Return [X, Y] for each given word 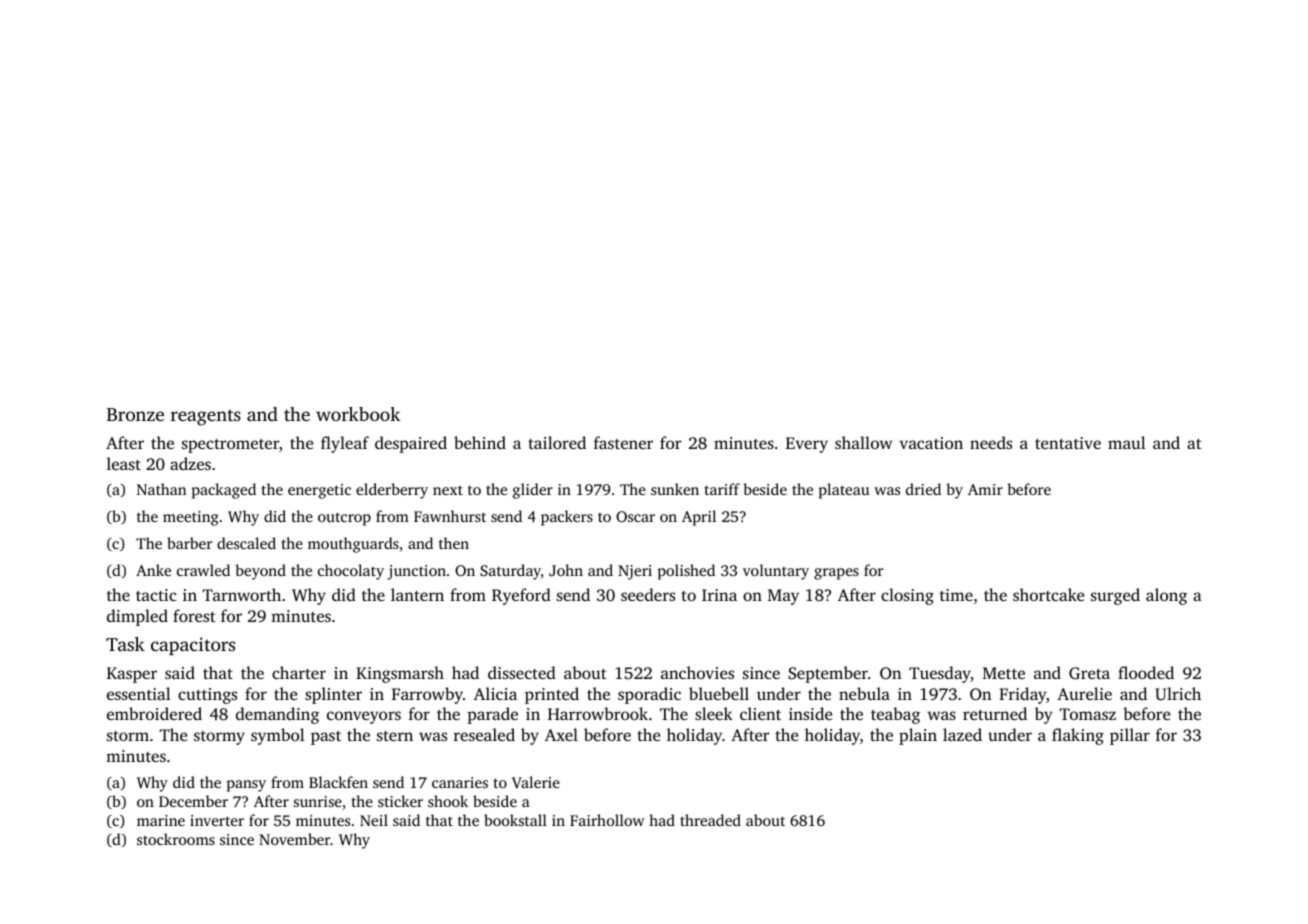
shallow [863, 442]
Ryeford [521, 596]
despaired [411, 444]
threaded [710, 820]
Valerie [536, 782]
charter [299, 672]
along [1166, 596]
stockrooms [176, 839]
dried [923, 489]
